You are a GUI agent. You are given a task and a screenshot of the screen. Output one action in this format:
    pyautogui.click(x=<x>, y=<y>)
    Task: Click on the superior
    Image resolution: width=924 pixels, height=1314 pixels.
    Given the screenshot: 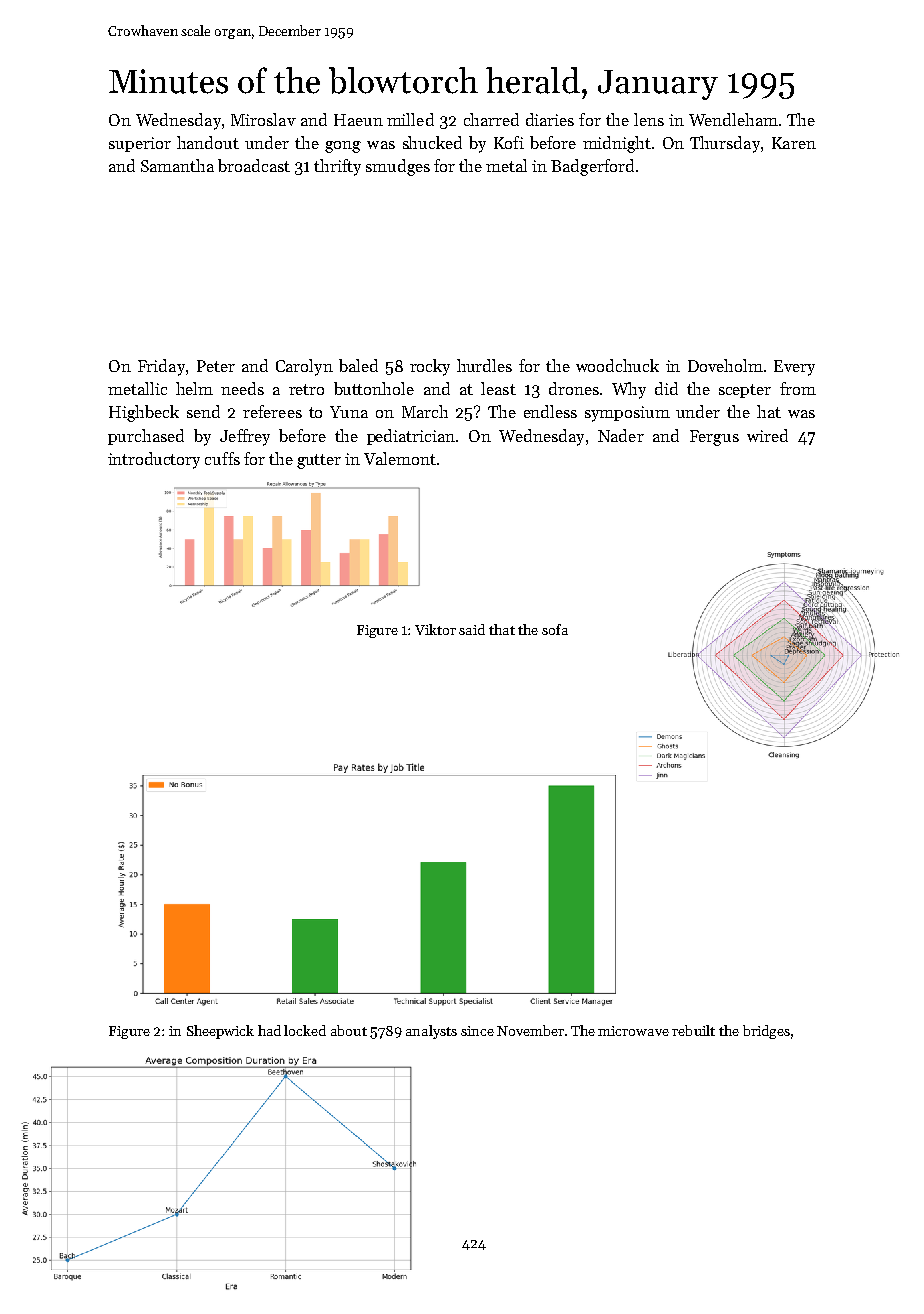 What is the action you would take?
    pyautogui.click(x=140, y=144)
